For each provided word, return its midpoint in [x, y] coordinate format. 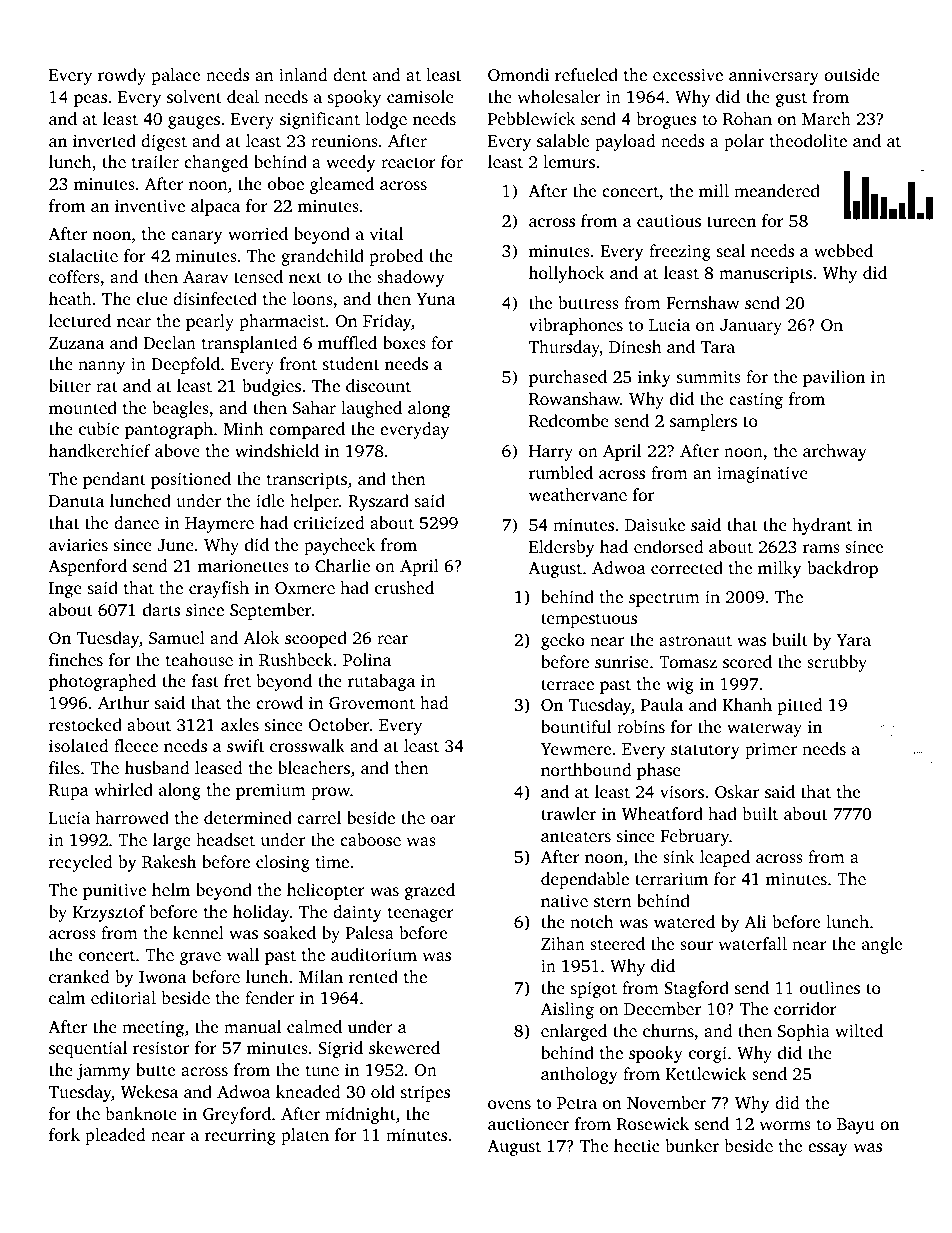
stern [612, 901]
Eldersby [562, 548]
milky [780, 569]
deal [243, 96]
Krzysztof [109, 913]
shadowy [411, 278]
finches [76, 659]
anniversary [774, 77]
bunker [692, 1145]
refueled [586, 74]
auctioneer [528, 1123]
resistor [161, 1047]
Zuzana [76, 343]
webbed [843, 250]
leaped [725, 858]
